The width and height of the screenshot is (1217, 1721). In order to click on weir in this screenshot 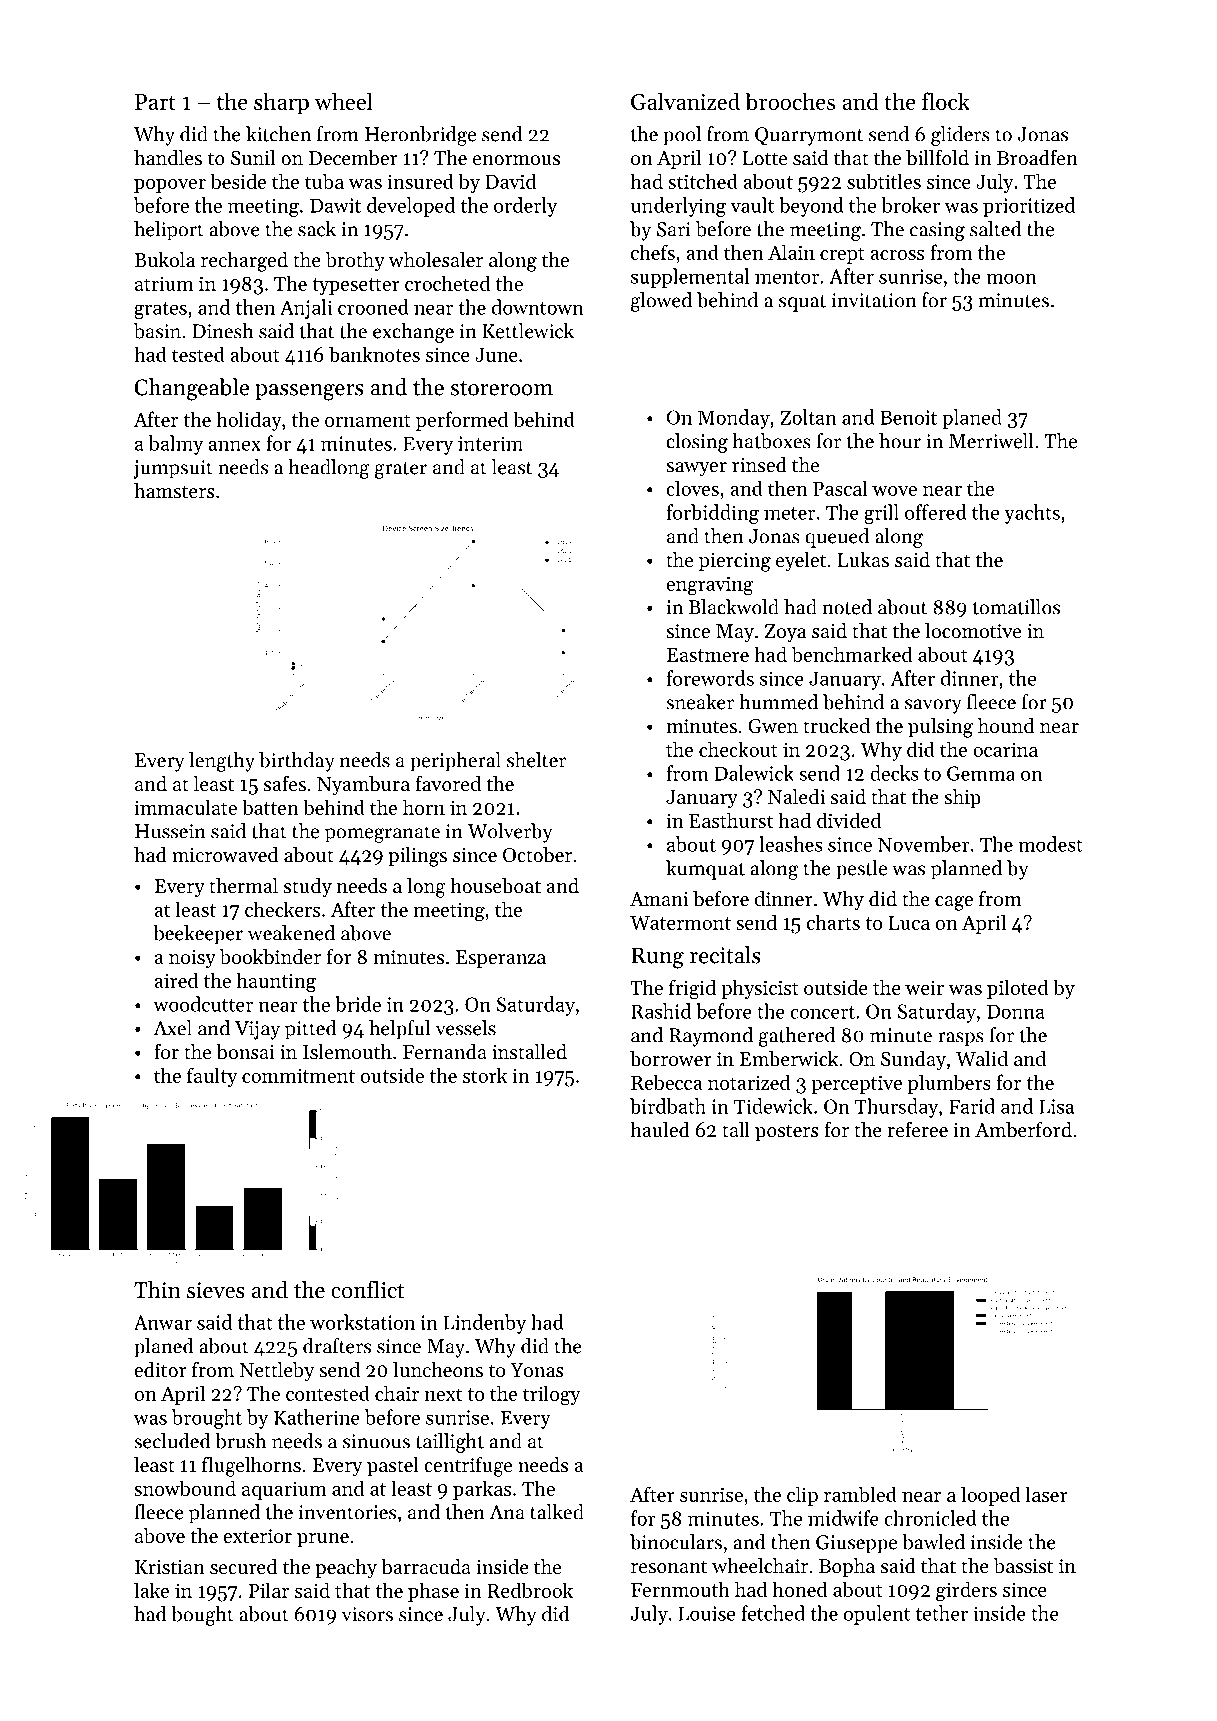, I will do `click(924, 987)`.
